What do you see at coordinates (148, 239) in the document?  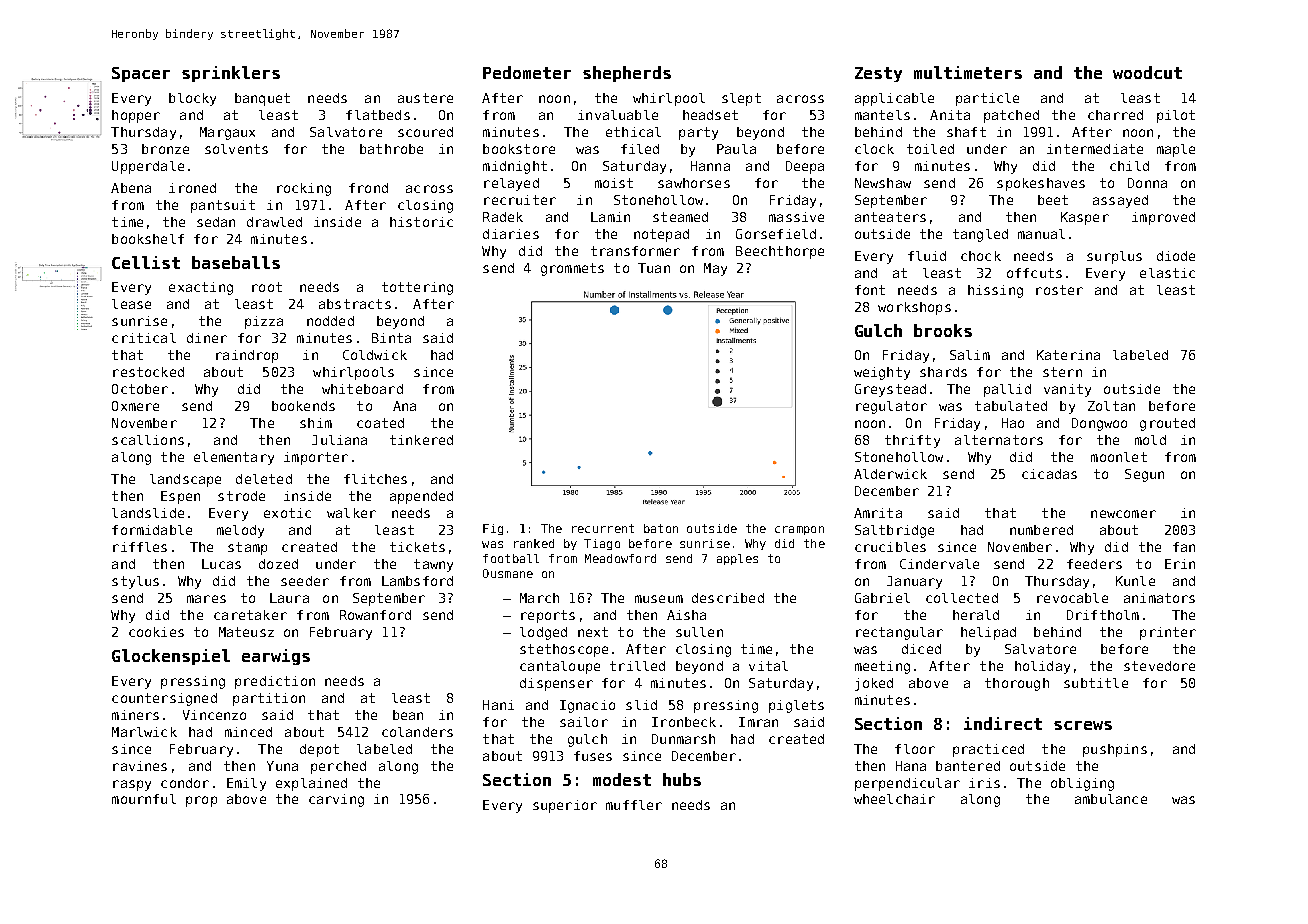 I see `bookshelf` at bounding box center [148, 239].
